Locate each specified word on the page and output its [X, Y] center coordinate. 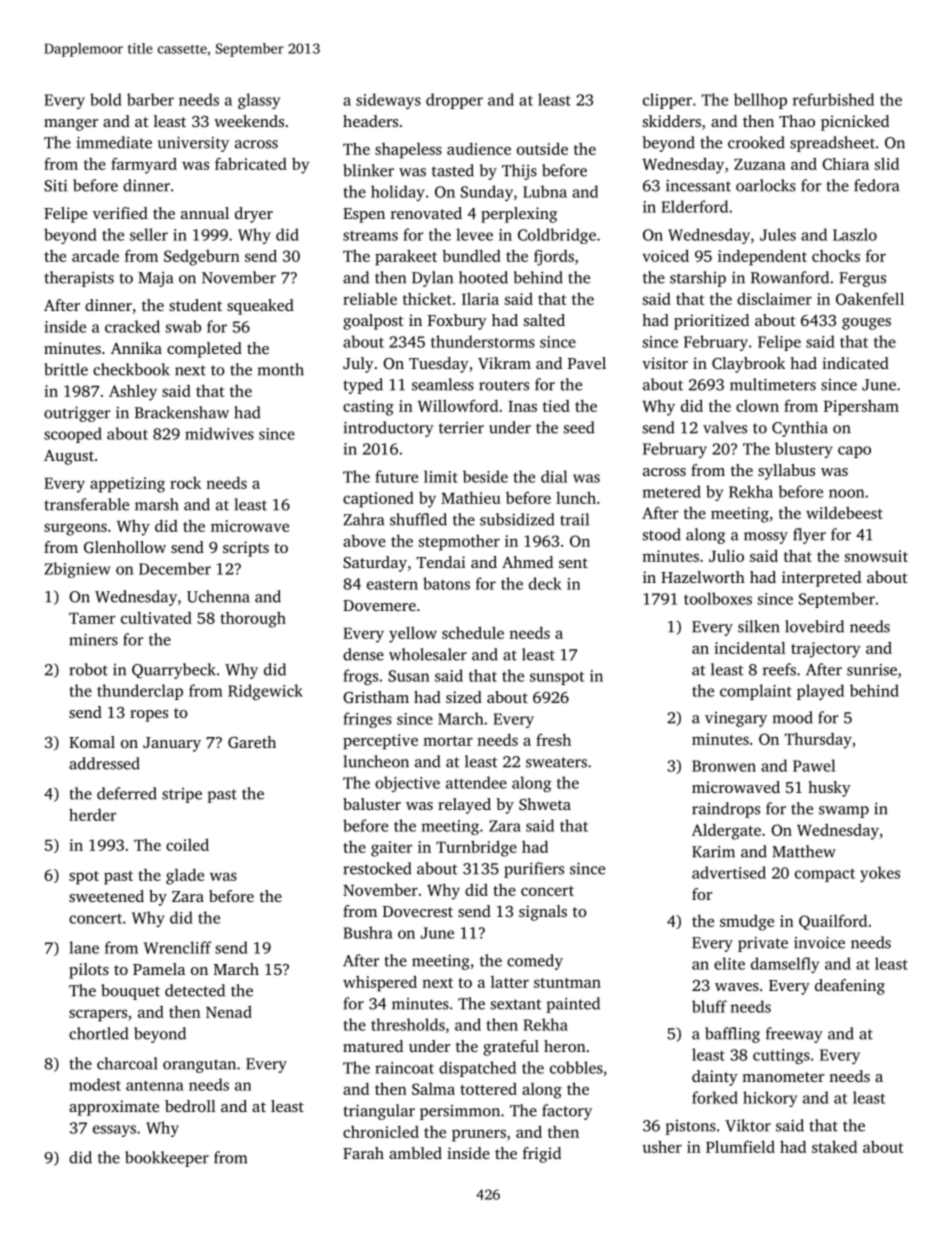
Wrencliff [178, 947]
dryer [254, 215]
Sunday [487, 193]
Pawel [814, 765]
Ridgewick [265, 692]
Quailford [833, 922]
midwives [219, 433]
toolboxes [718, 598]
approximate [114, 1108]
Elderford [695, 206]
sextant [516, 1004]
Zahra [363, 519]
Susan [408, 676]
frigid [542, 1155]
